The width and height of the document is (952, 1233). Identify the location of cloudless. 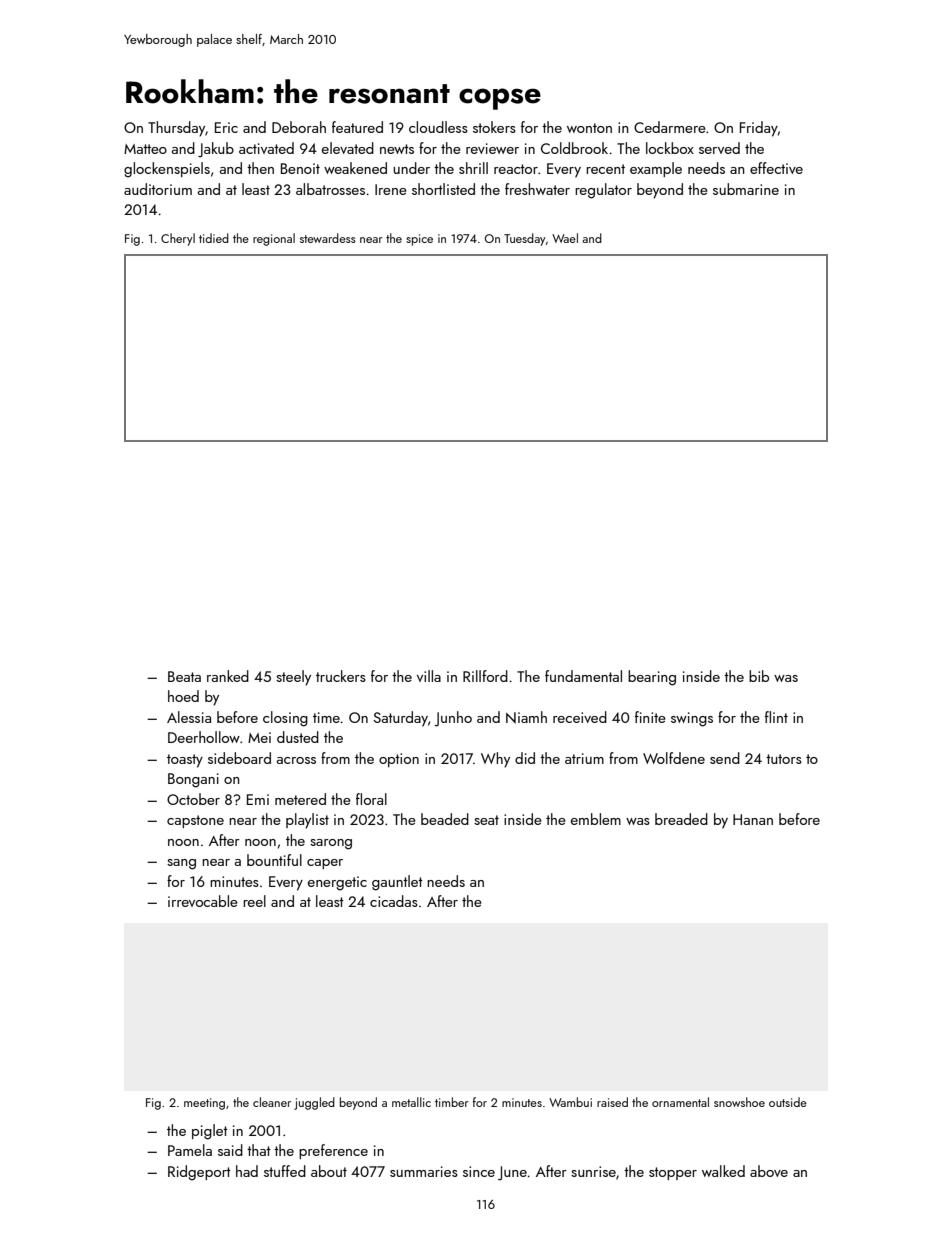
(438, 127).
